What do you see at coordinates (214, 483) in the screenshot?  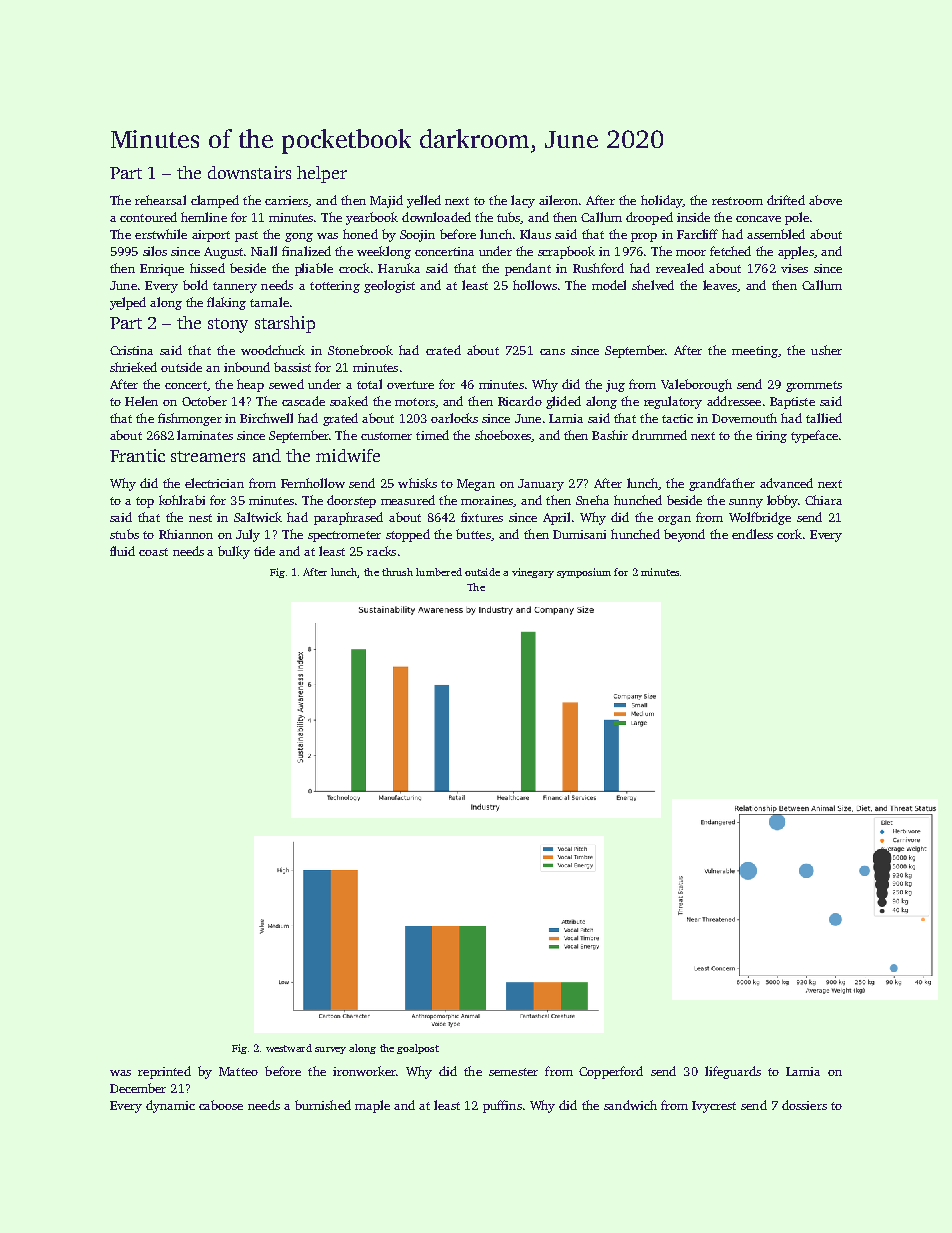 I see `electrician` at bounding box center [214, 483].
